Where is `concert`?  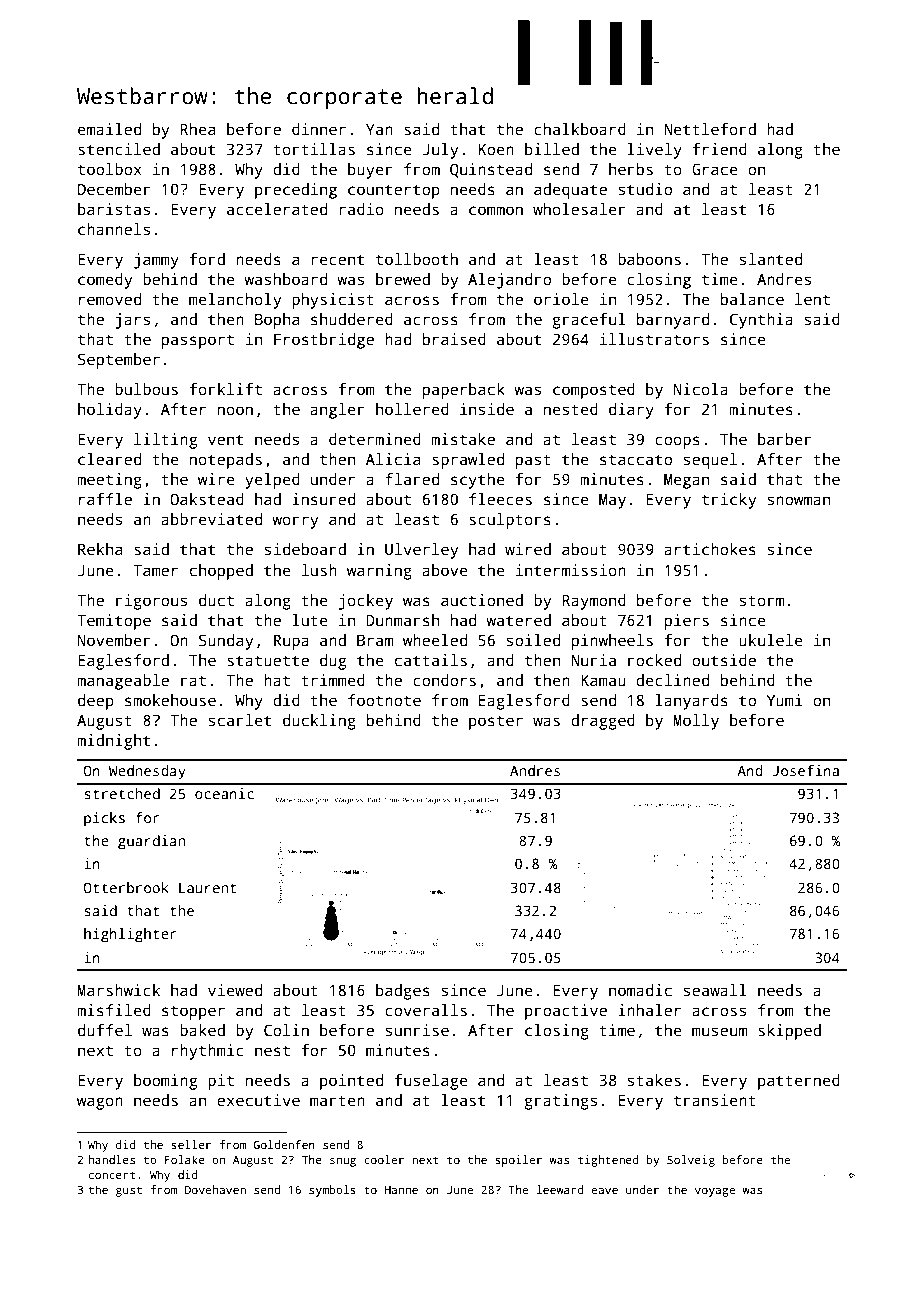 concert is located at coordinates (112, 1175).
